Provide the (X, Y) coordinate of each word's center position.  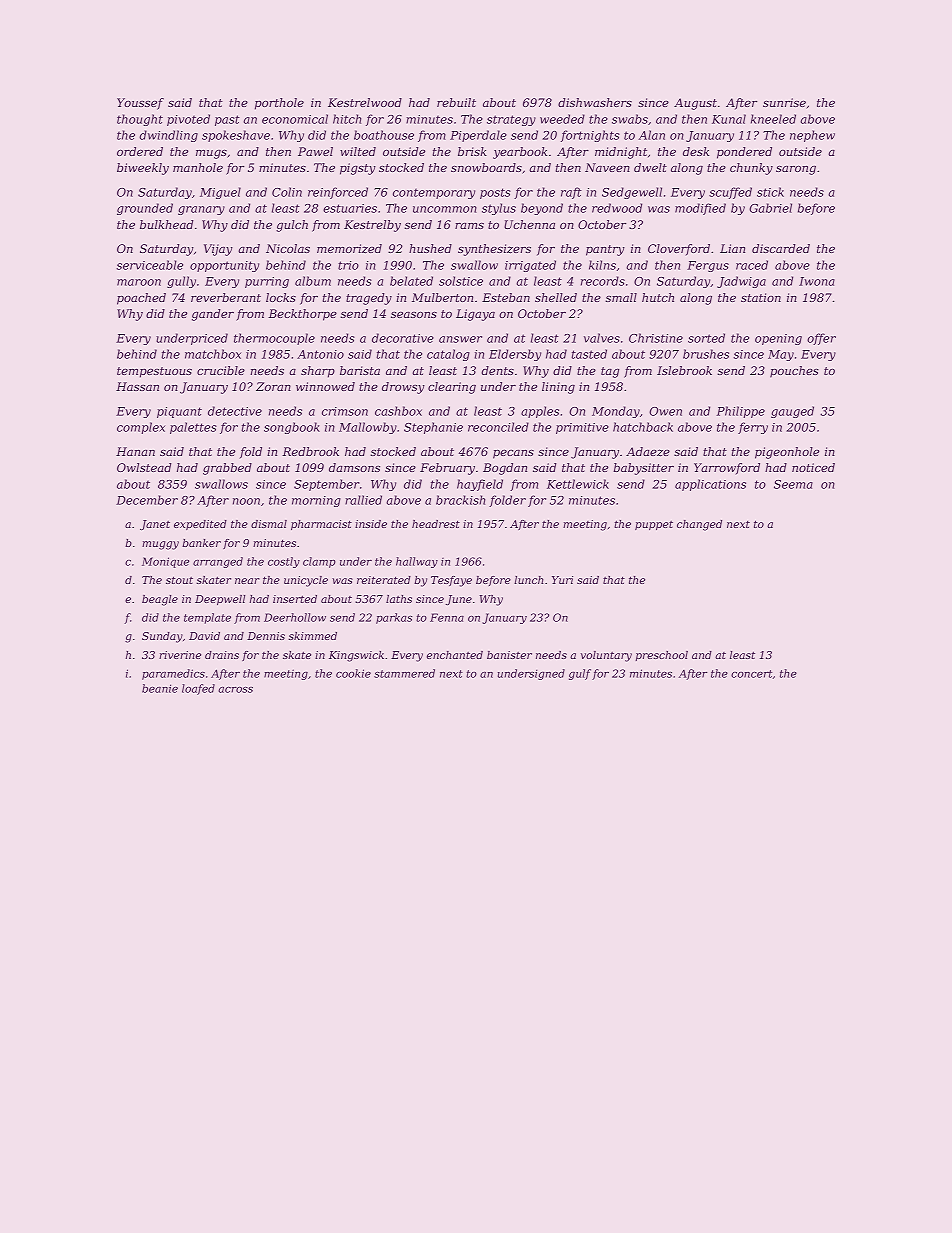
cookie (353, 673)
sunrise (784, 102)
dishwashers (595, 102)
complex (141, 428)
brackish (460, 500)
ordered (140, 151)
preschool (661, 656)
